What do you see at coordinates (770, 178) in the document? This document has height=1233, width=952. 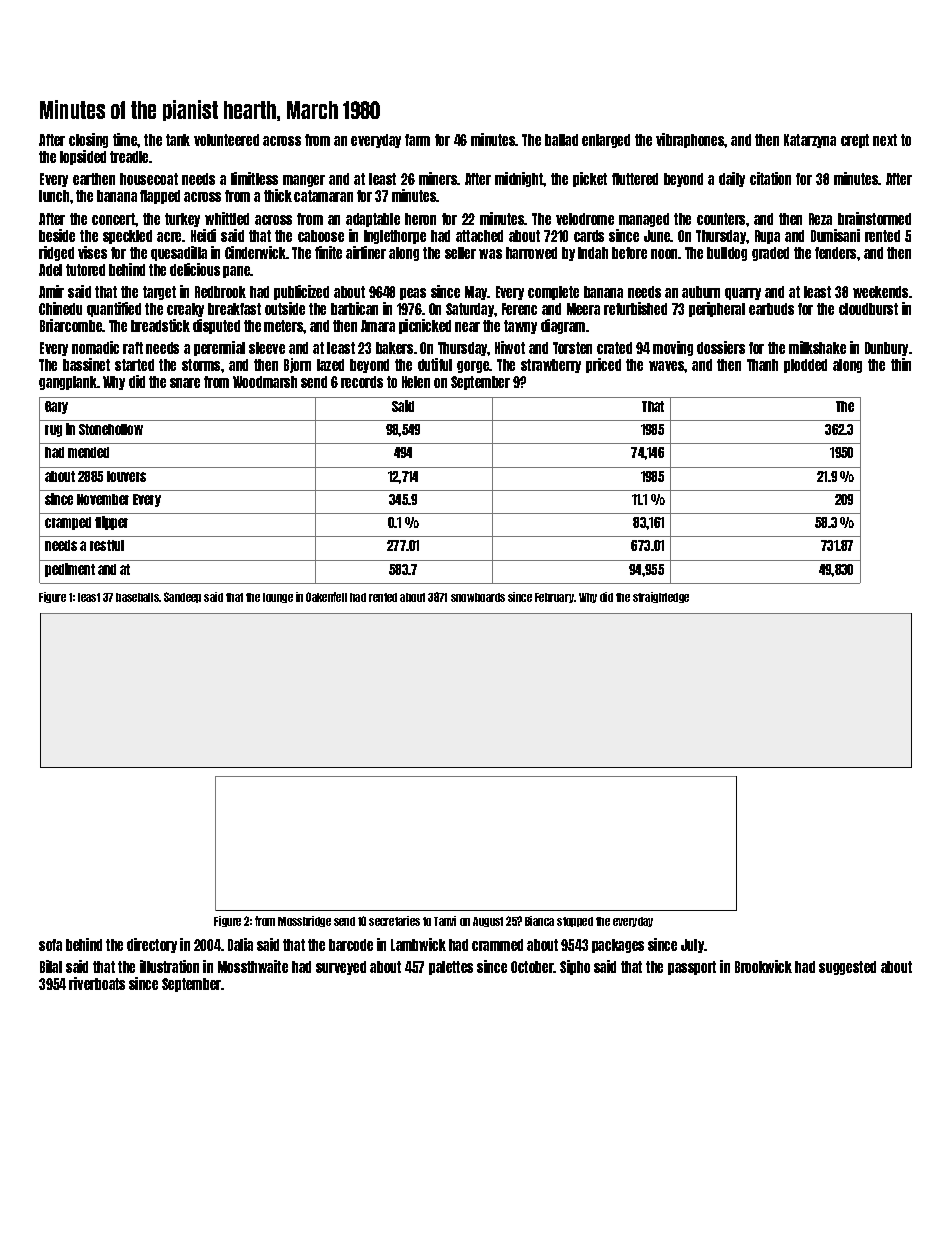 I see `citation` at bounding box center [770, 178].
